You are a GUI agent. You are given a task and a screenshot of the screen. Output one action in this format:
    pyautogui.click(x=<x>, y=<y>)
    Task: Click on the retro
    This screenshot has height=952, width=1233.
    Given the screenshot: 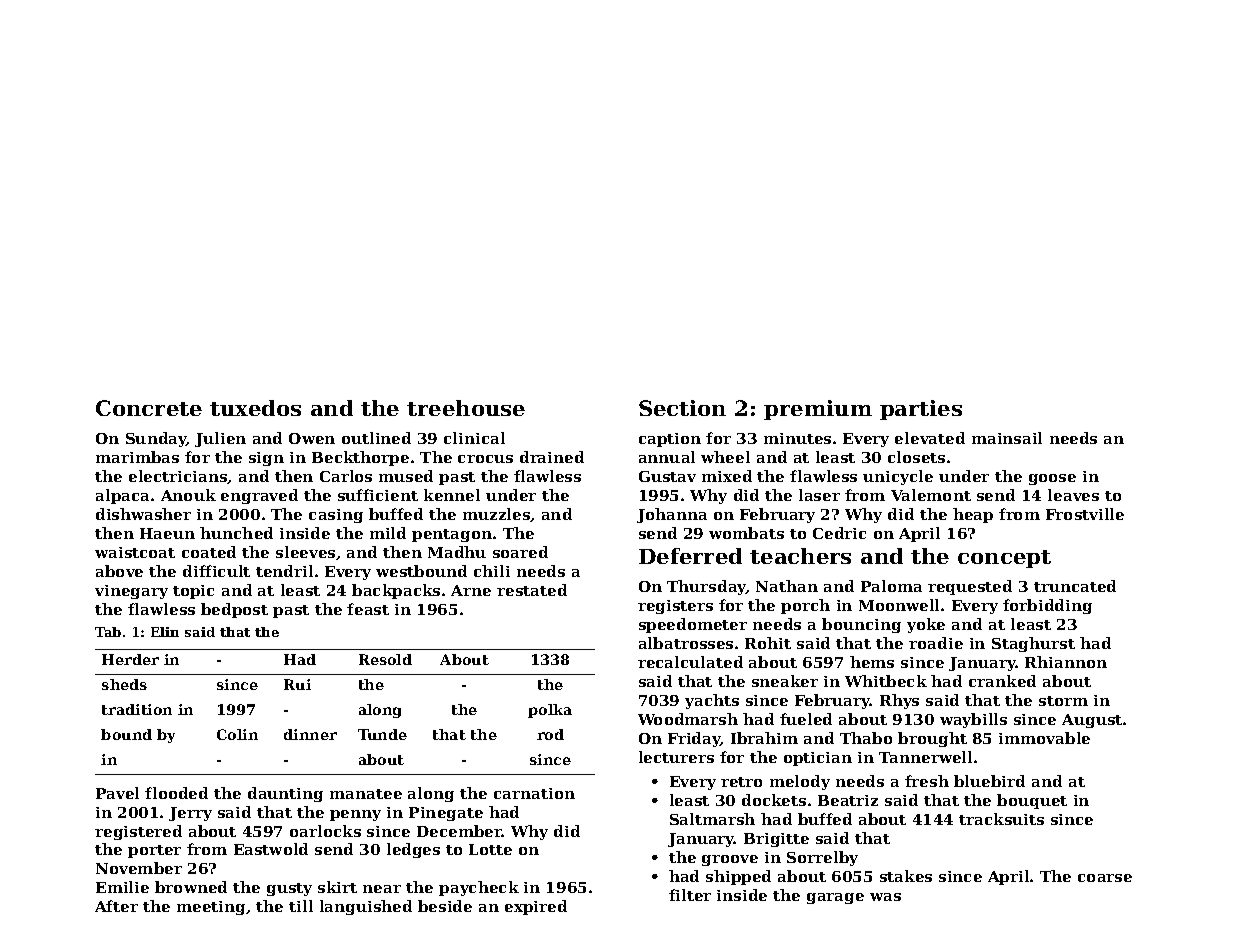 What is the action you would take?
    pyautogui.click(x=741, y=782)
